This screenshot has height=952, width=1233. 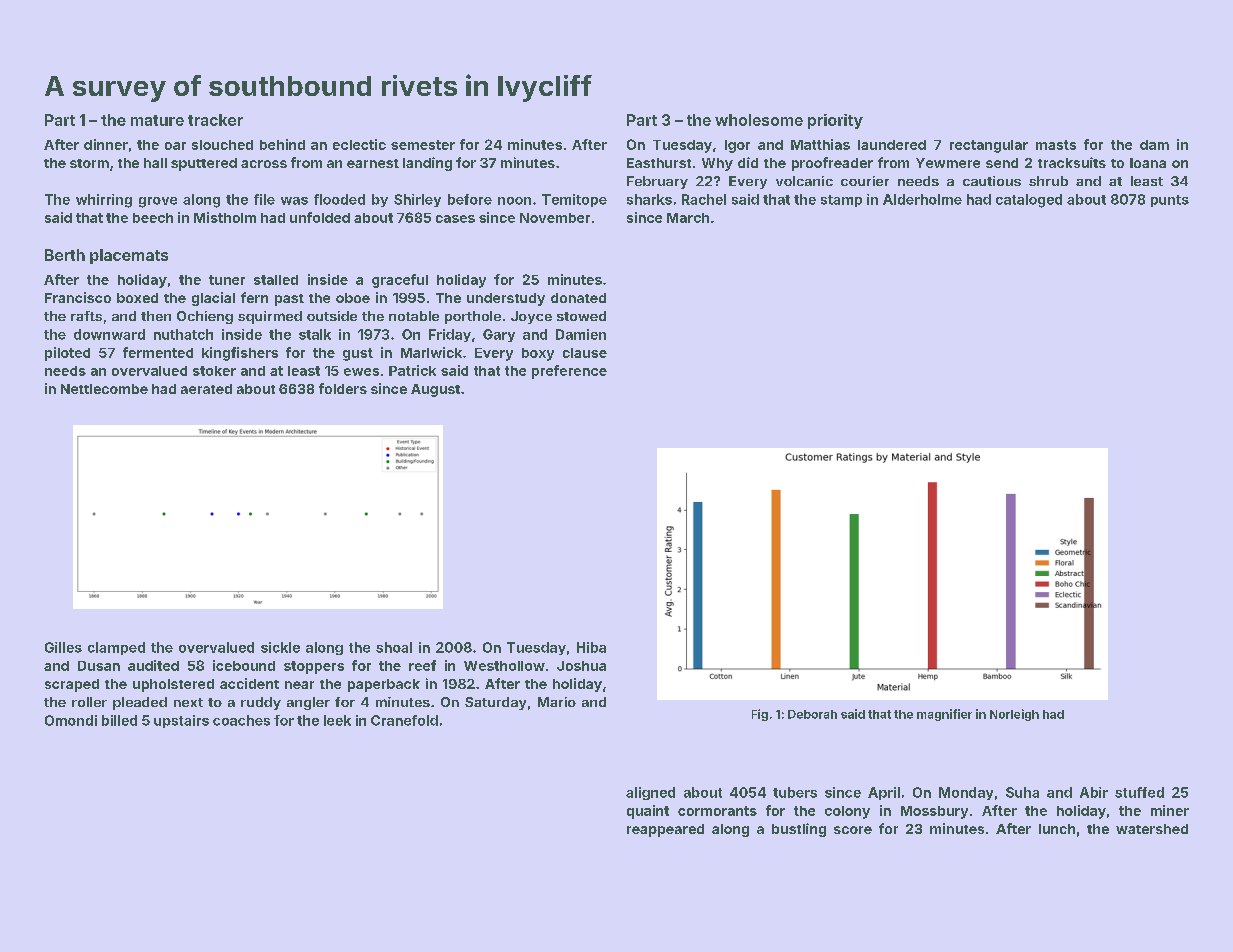 I want to click on tuner, so click(x=227, y=280).
